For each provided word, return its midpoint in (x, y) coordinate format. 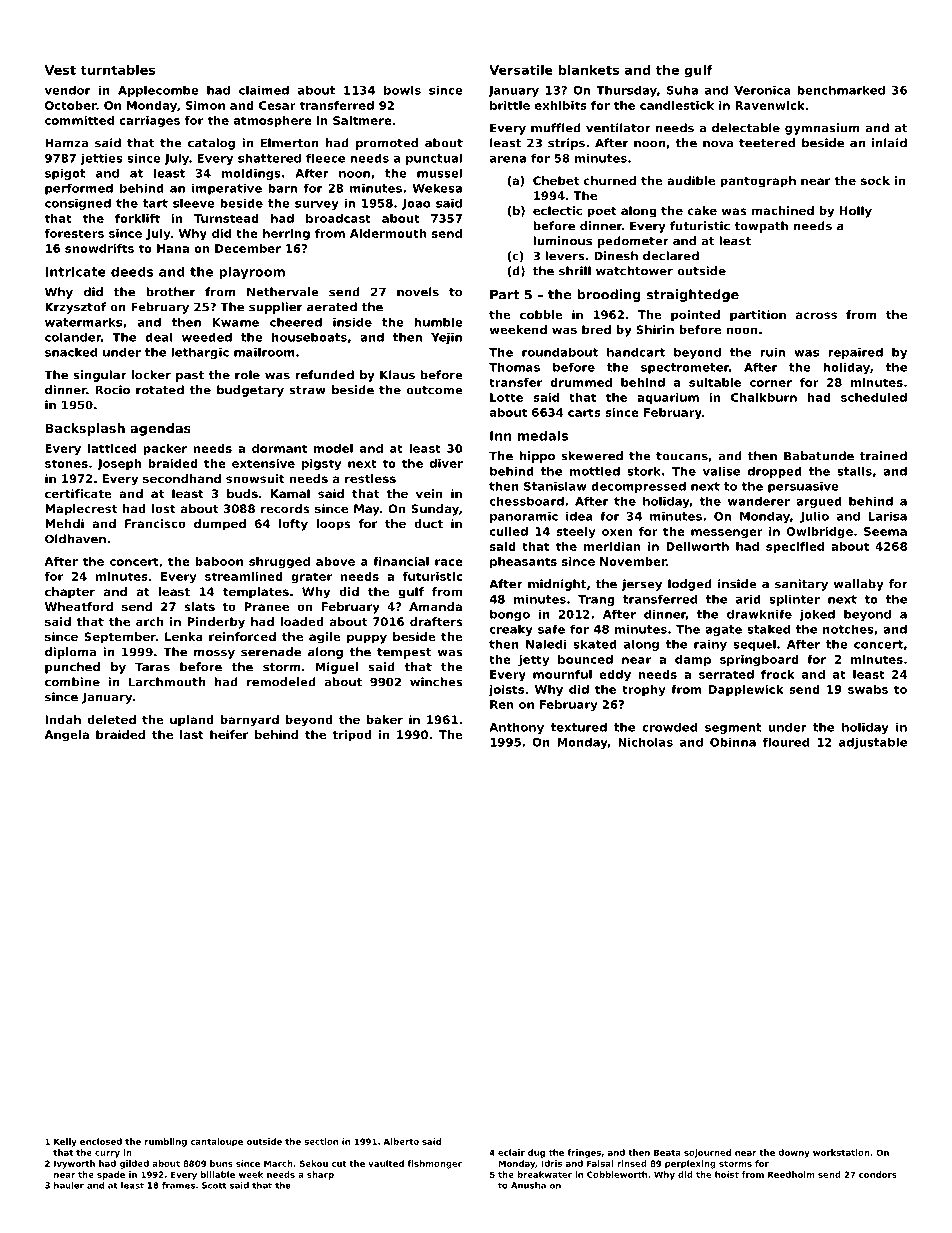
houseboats (309, 337)
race (449, 562)
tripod (352, 736)
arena (508, 159)
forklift (137, 218)
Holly (856, 212)
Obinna (733, 742)
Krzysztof (75, 308)
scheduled (874, 397)
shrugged (279, 562)
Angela (66, 736)
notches (848, 629)
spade (111, 1175)
